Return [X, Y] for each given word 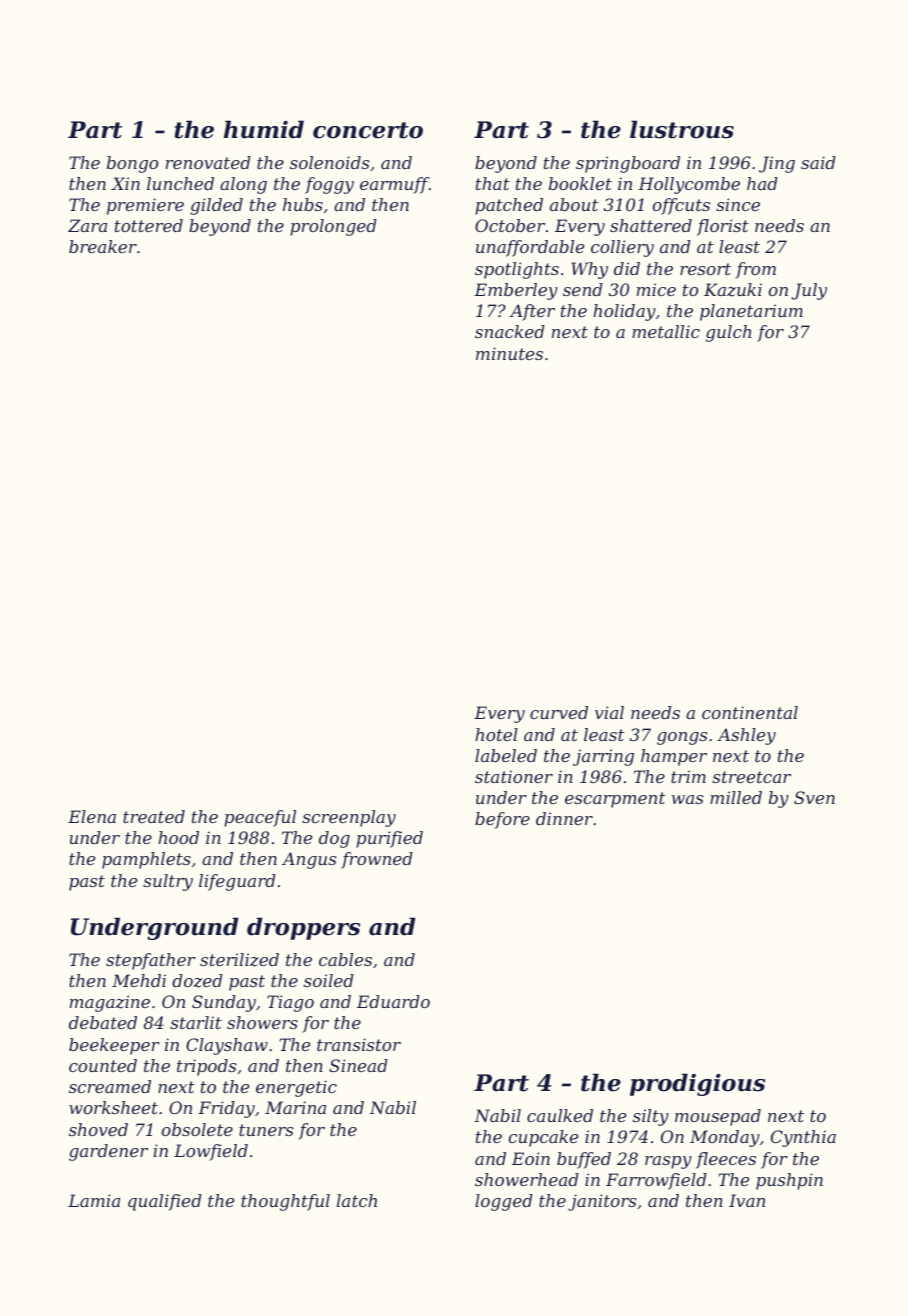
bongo [132, 164]
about [574, 204]
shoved [98, 1129]
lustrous [682, 129]
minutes [509, 353]
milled [736, 797]
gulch [729, 333]
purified [389, 839]
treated [154, 816]
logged [504, 1202]
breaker [103, 246]
